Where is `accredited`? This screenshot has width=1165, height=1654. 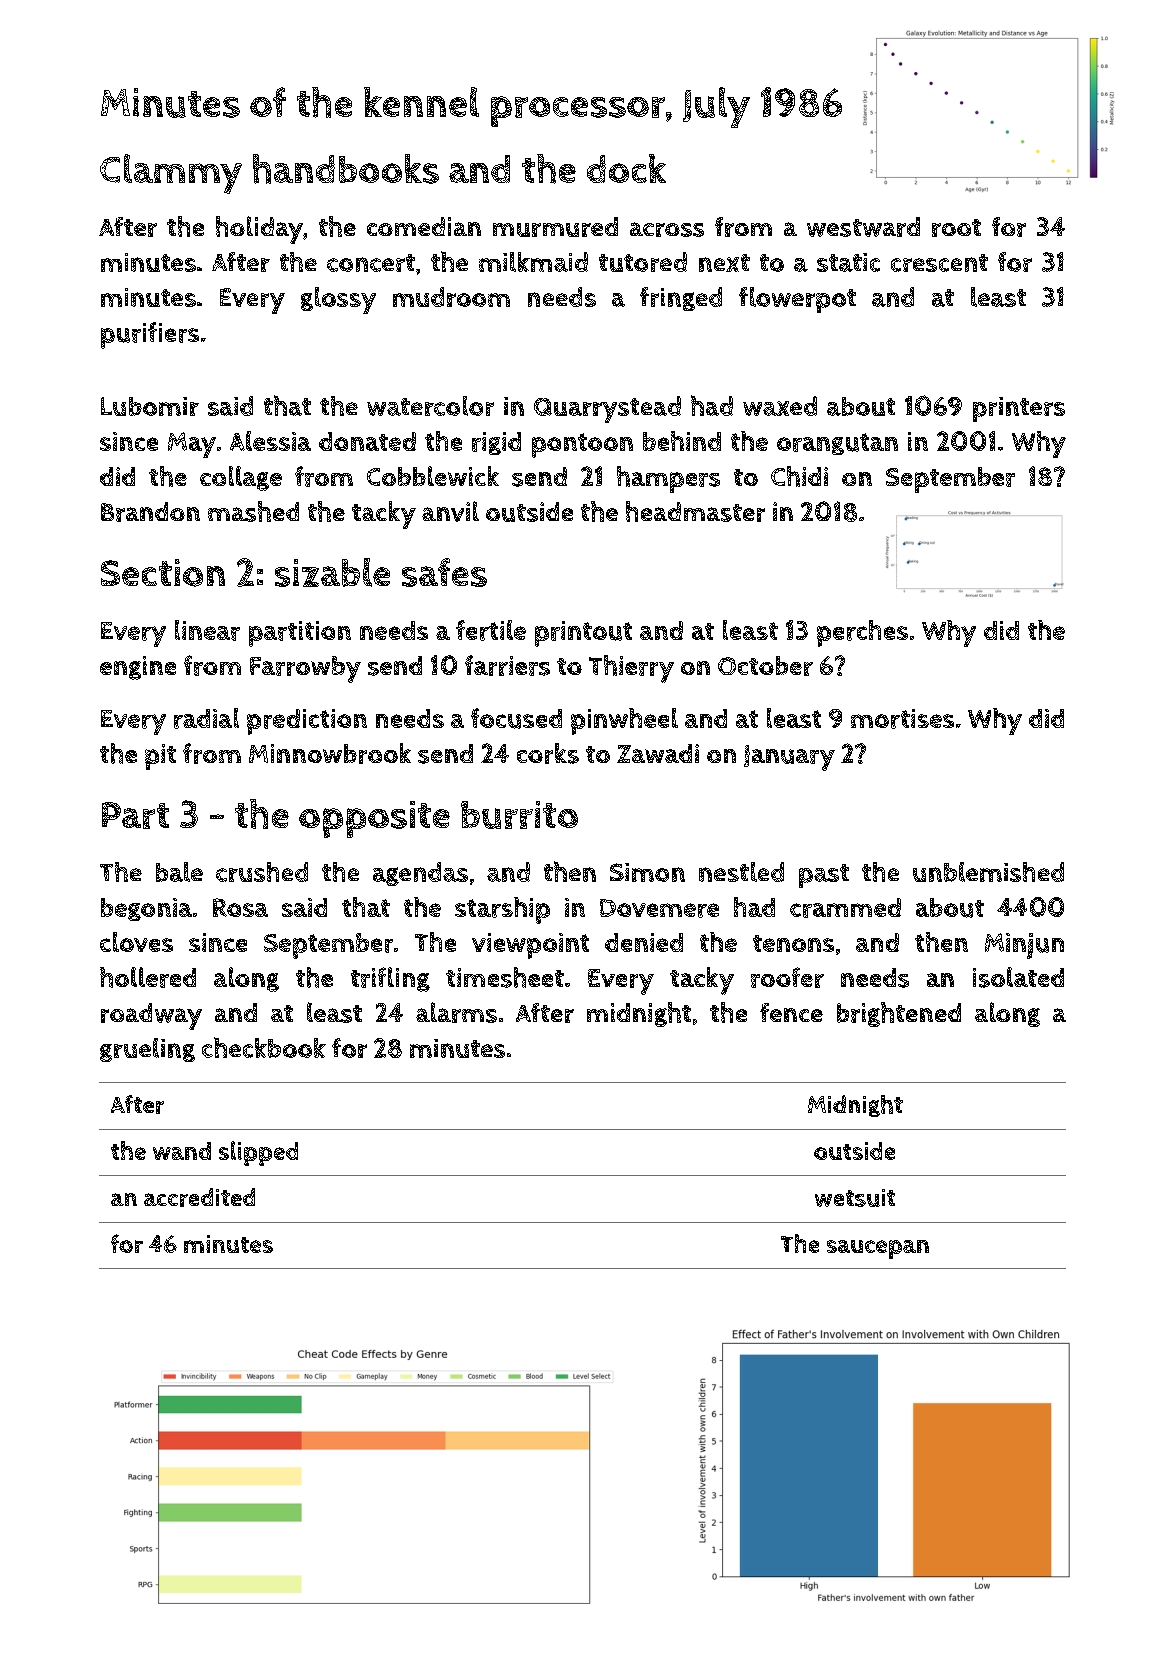
accredited is located at coordinates (199, 1197).
